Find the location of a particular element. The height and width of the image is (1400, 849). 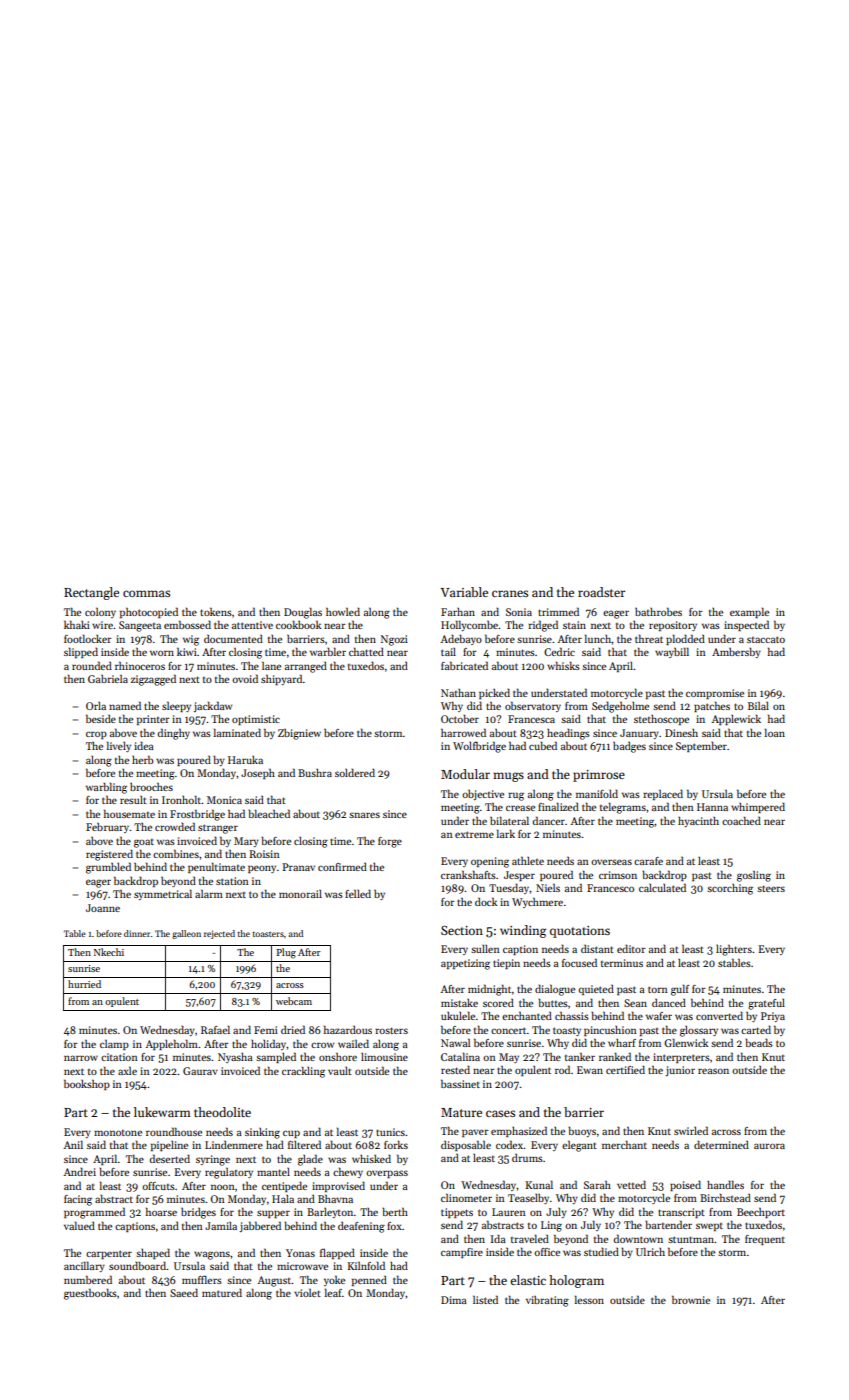

roadster is located at coordinates (601, 592).
